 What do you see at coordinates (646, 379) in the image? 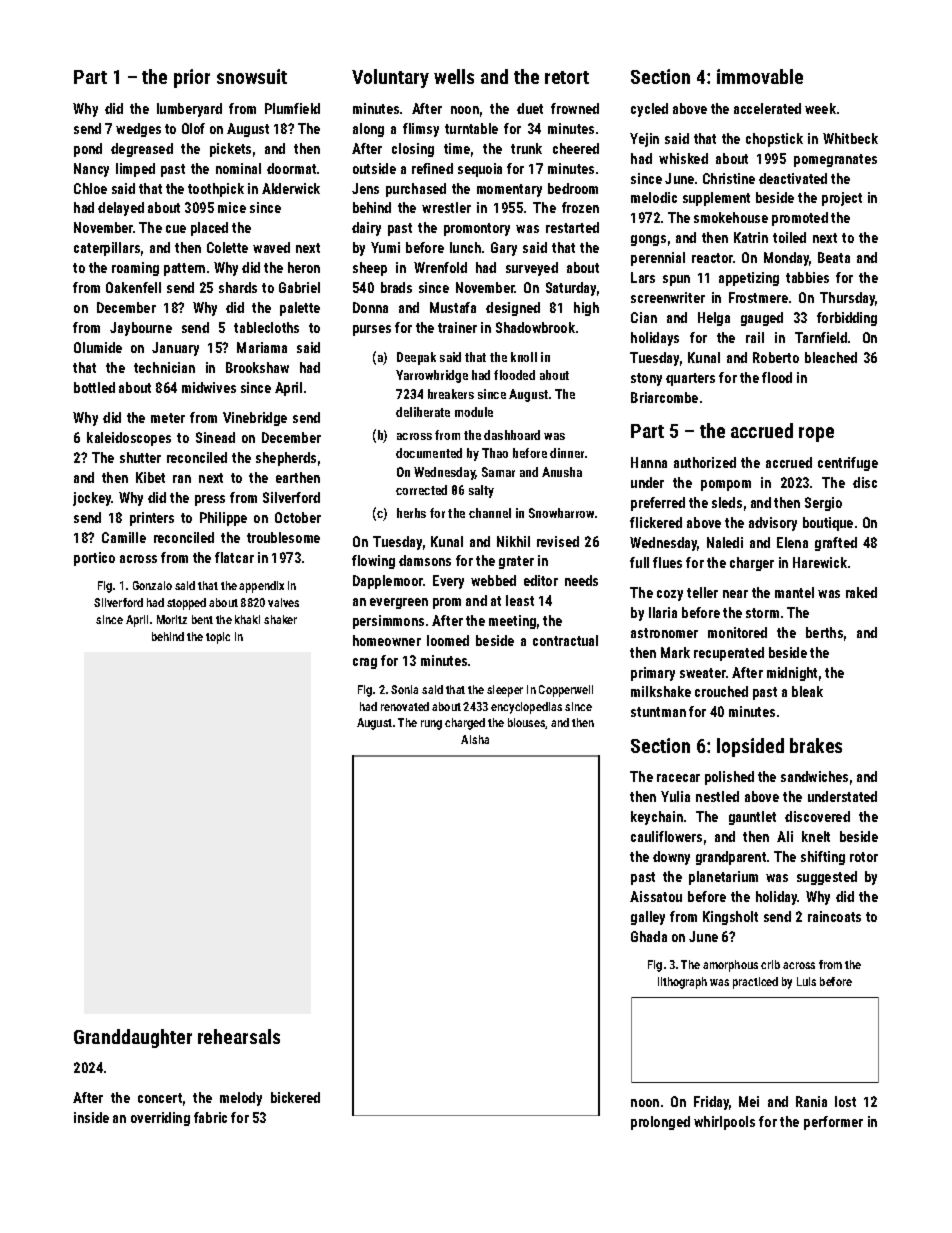
I see `stony` at bounding box center [646, 379].
